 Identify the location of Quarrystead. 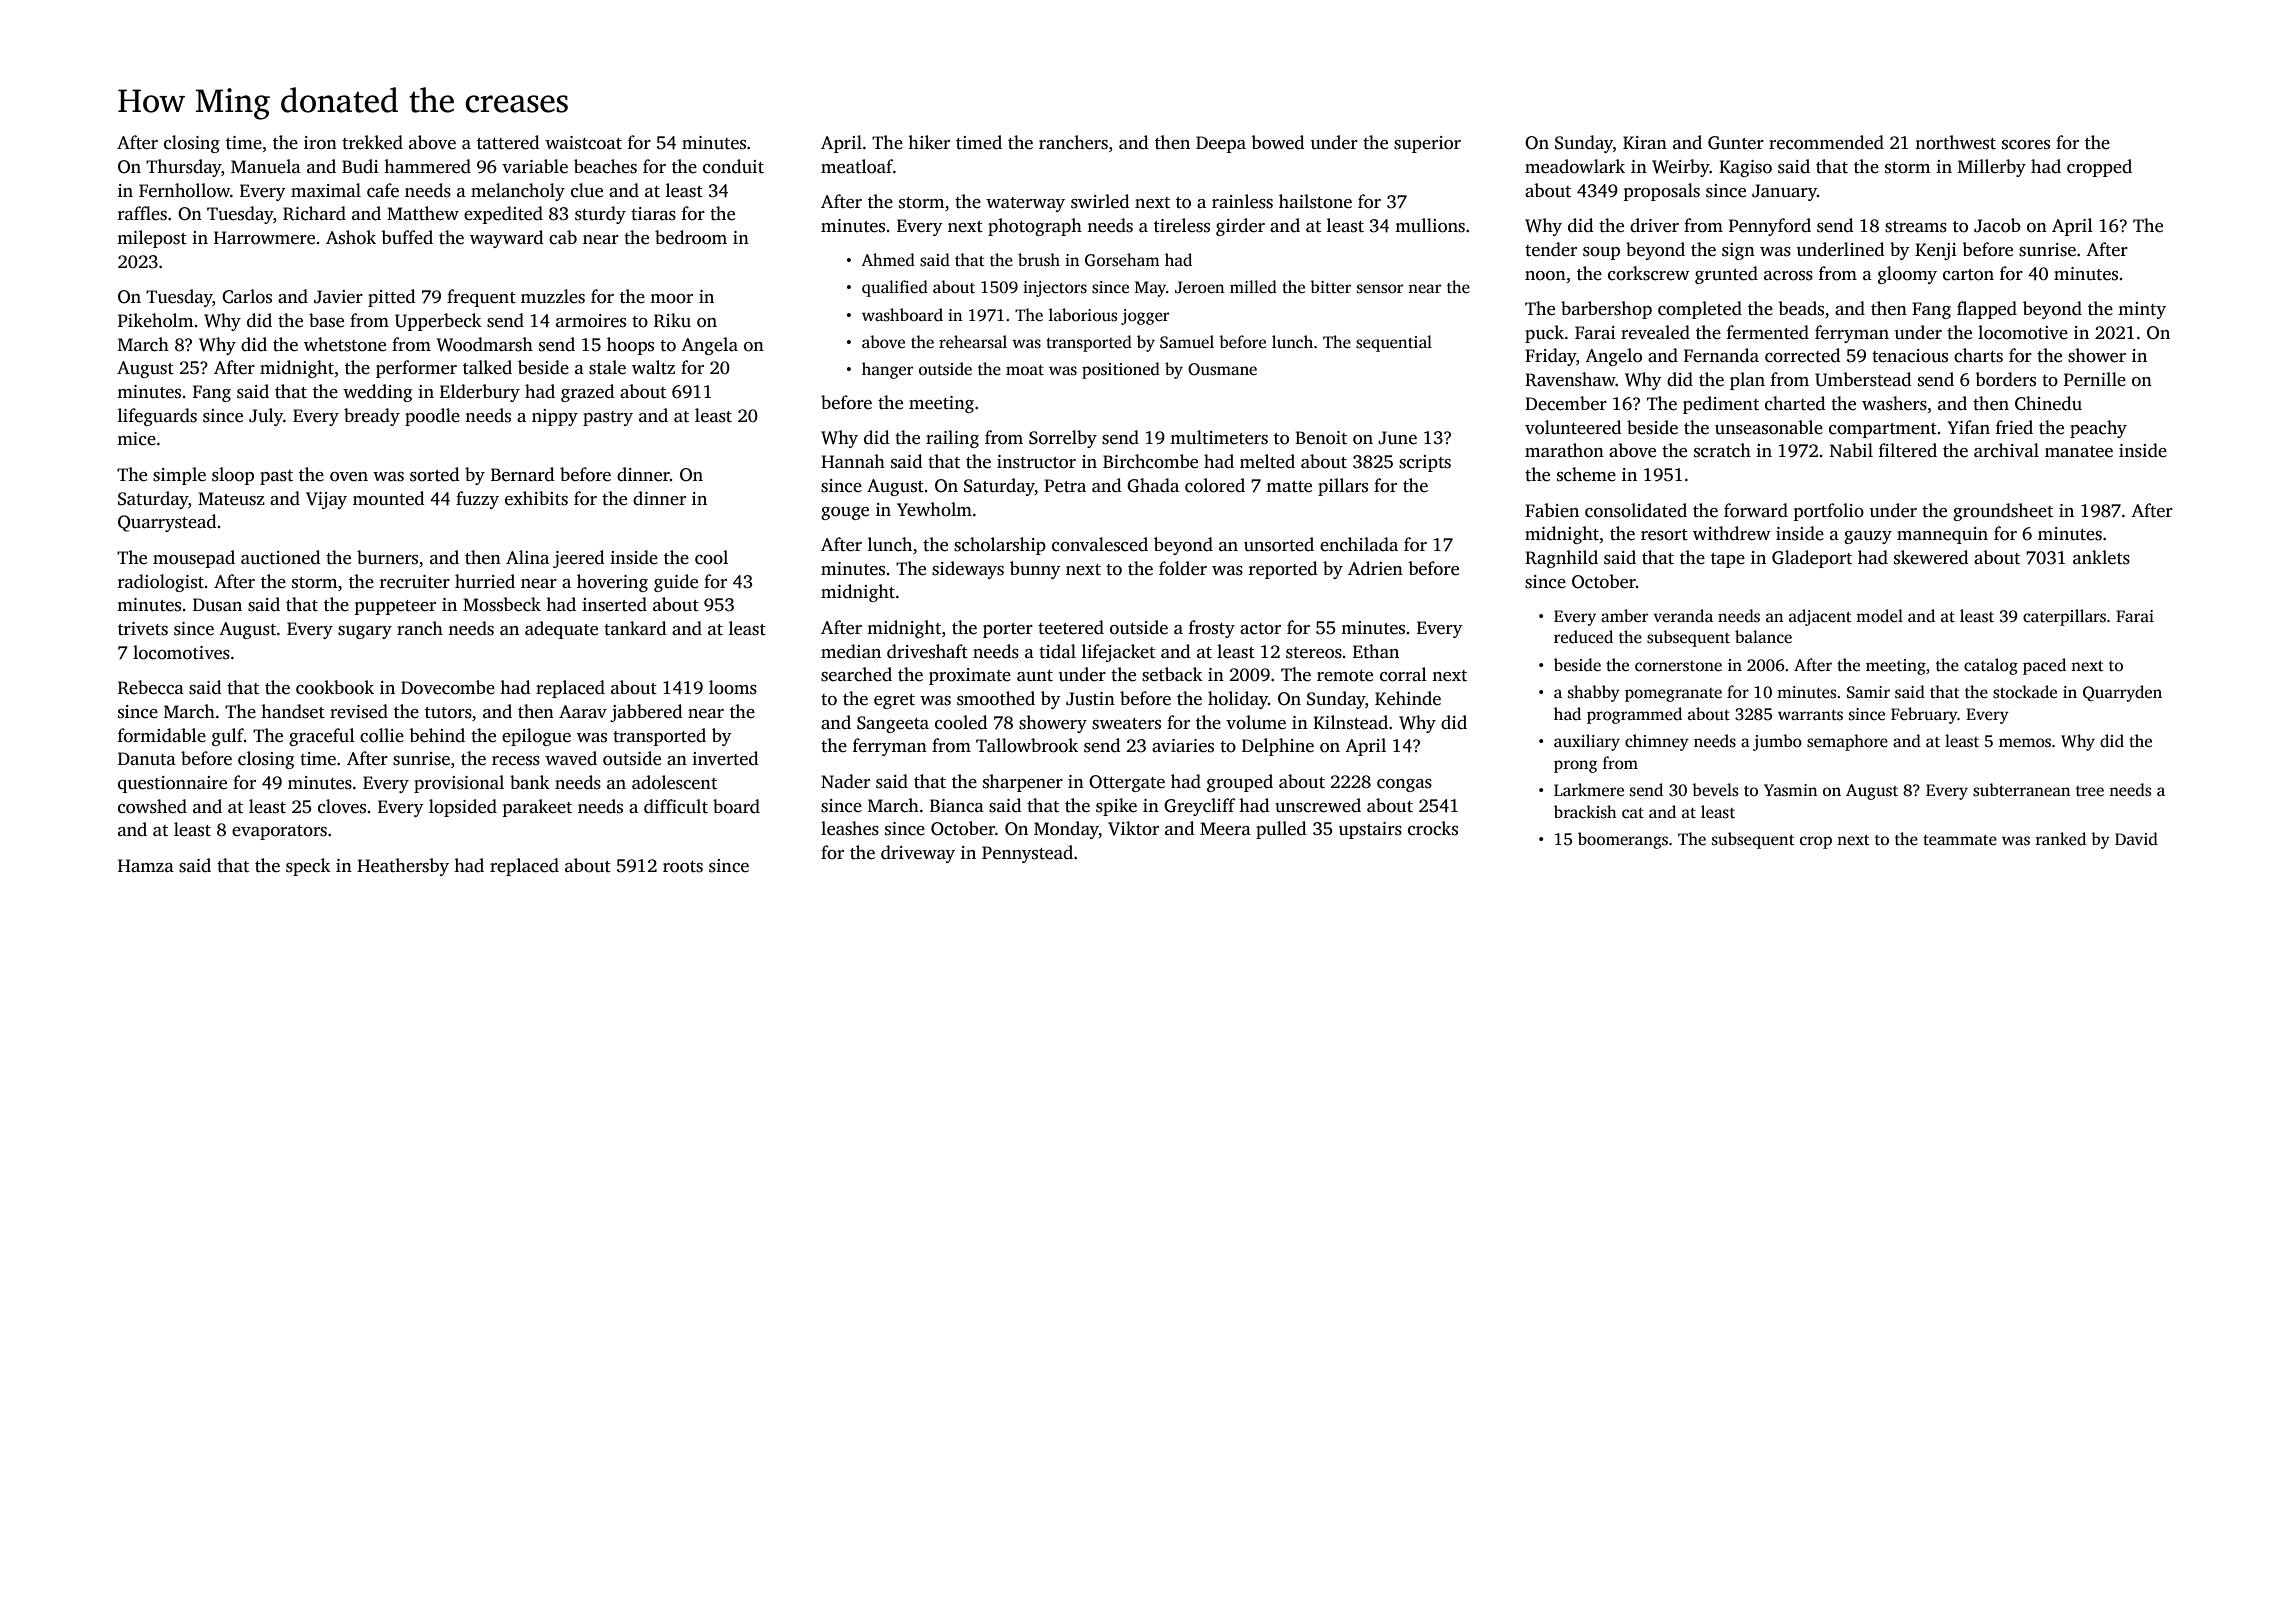
(167, 523).
